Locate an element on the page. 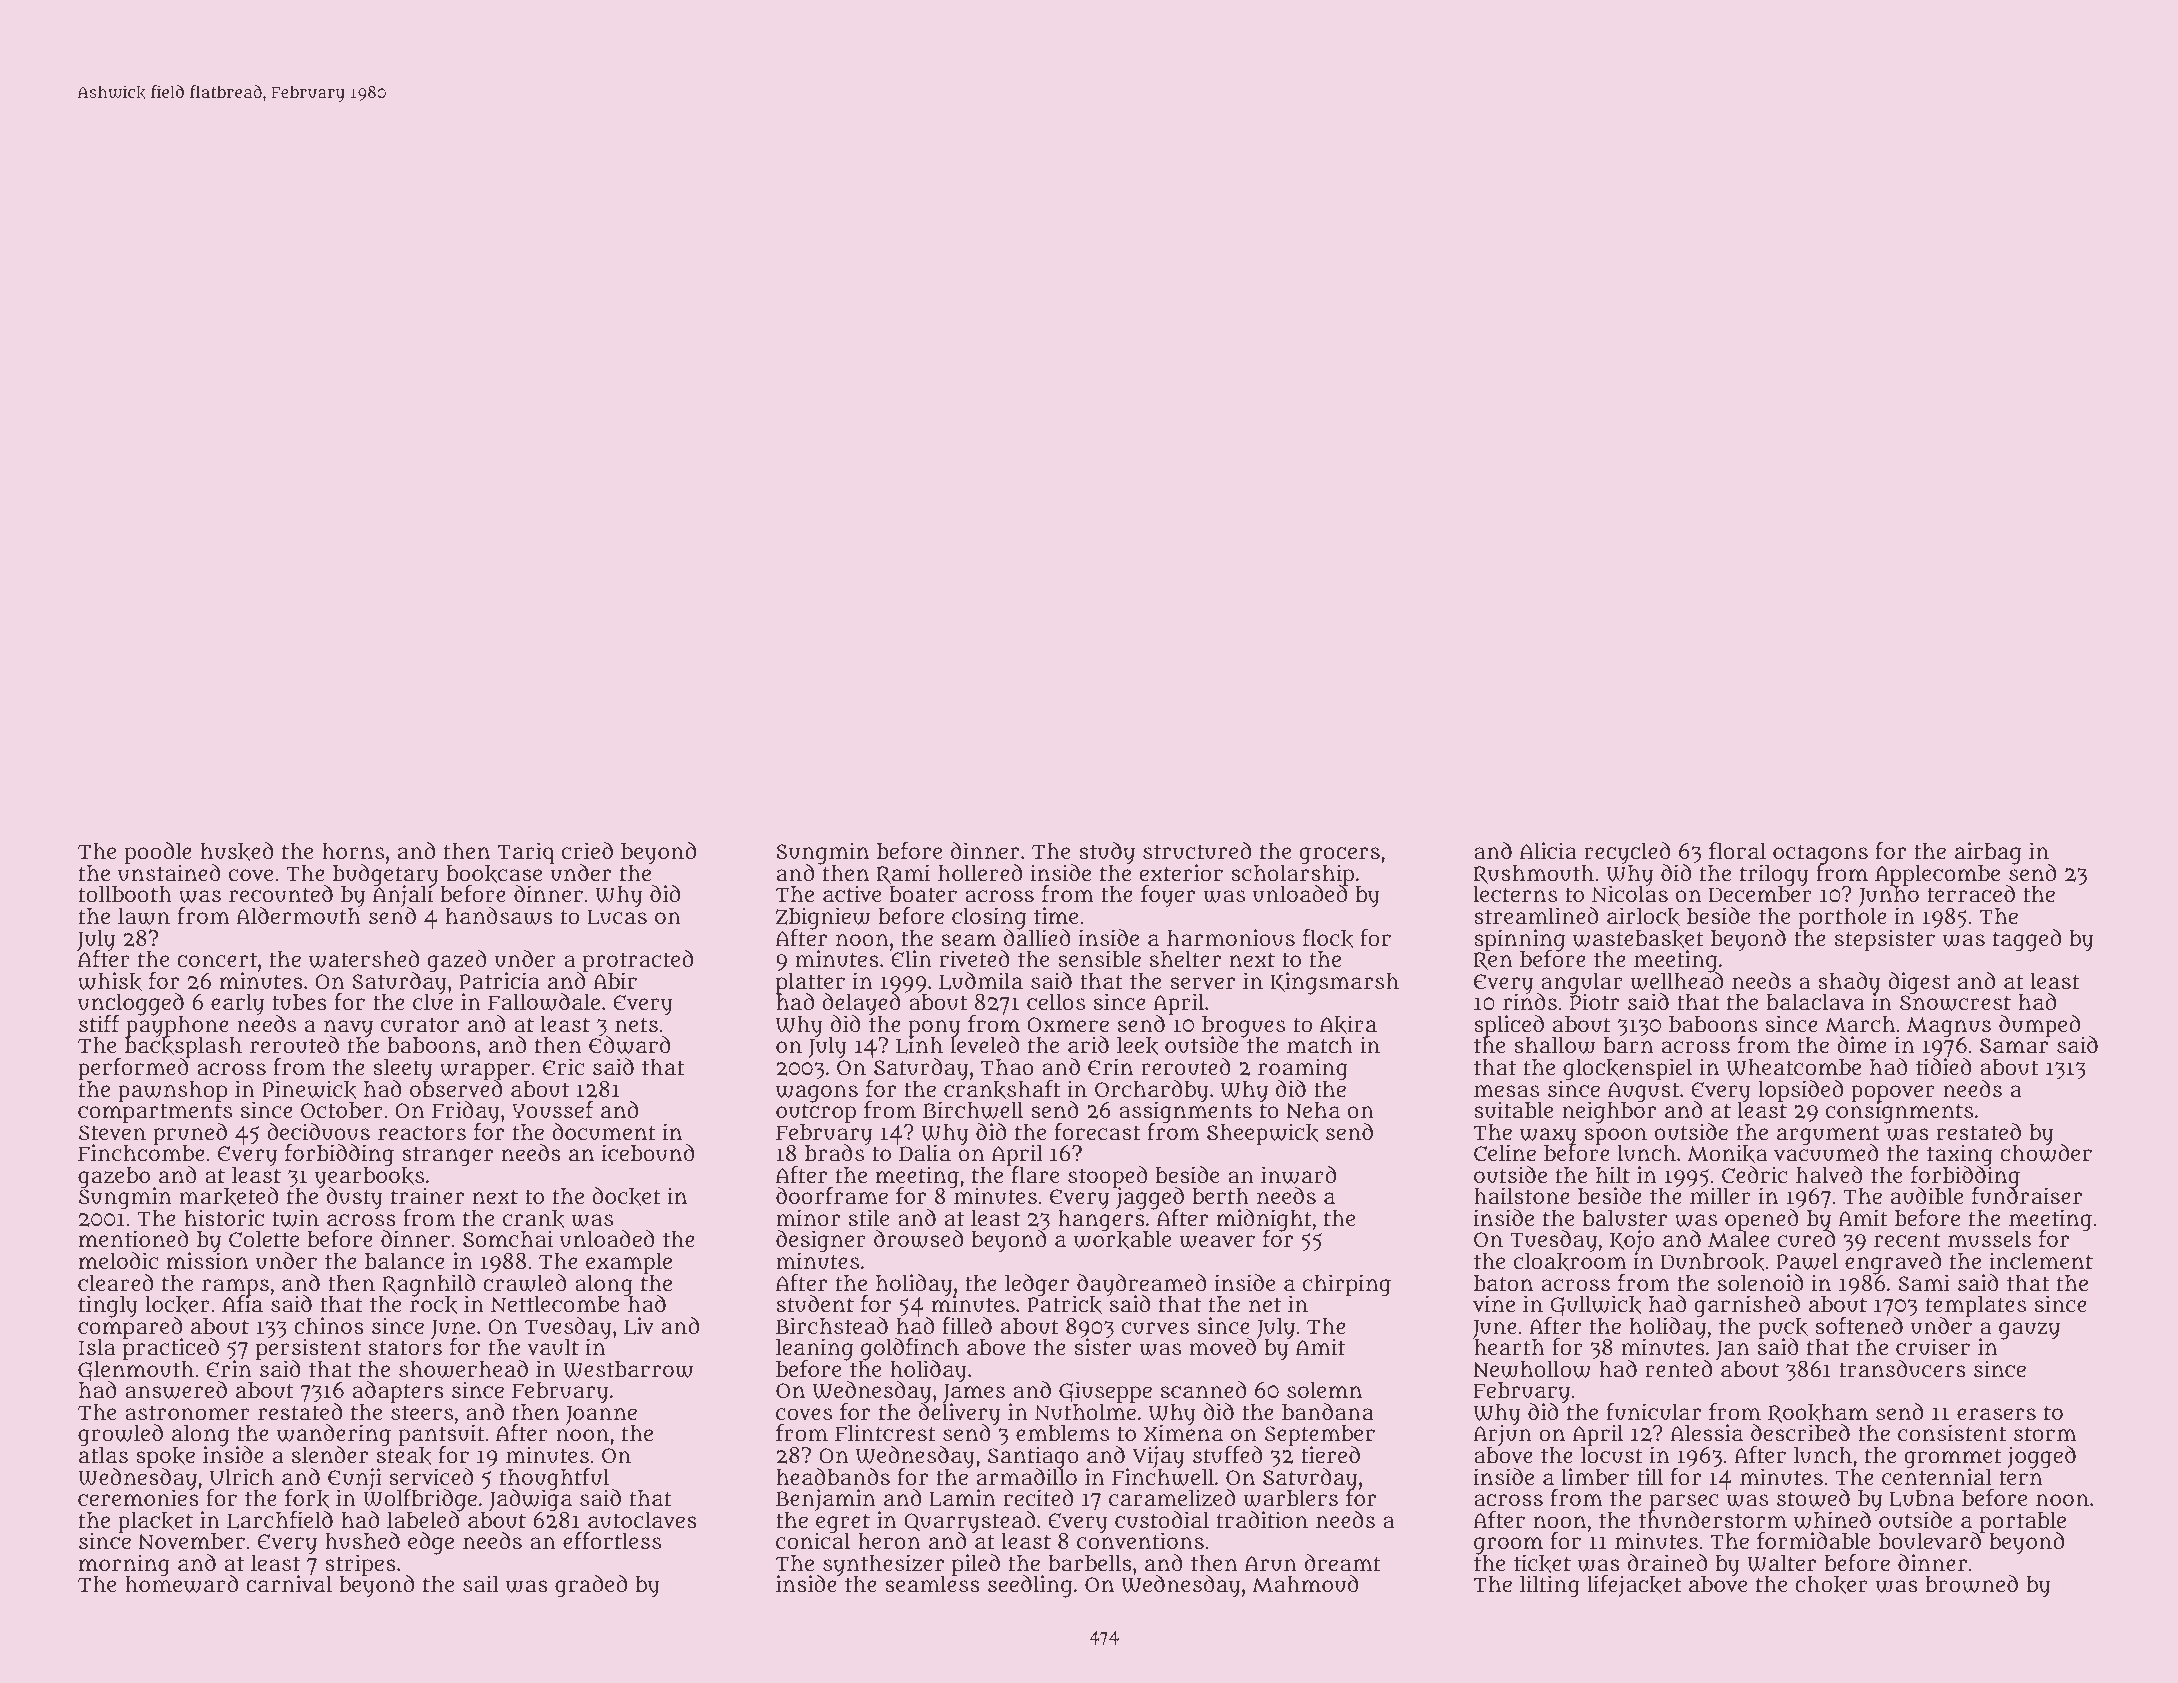 The width and height of the document is (2178, 1683). poodle is located at coordinates (158, 853).
